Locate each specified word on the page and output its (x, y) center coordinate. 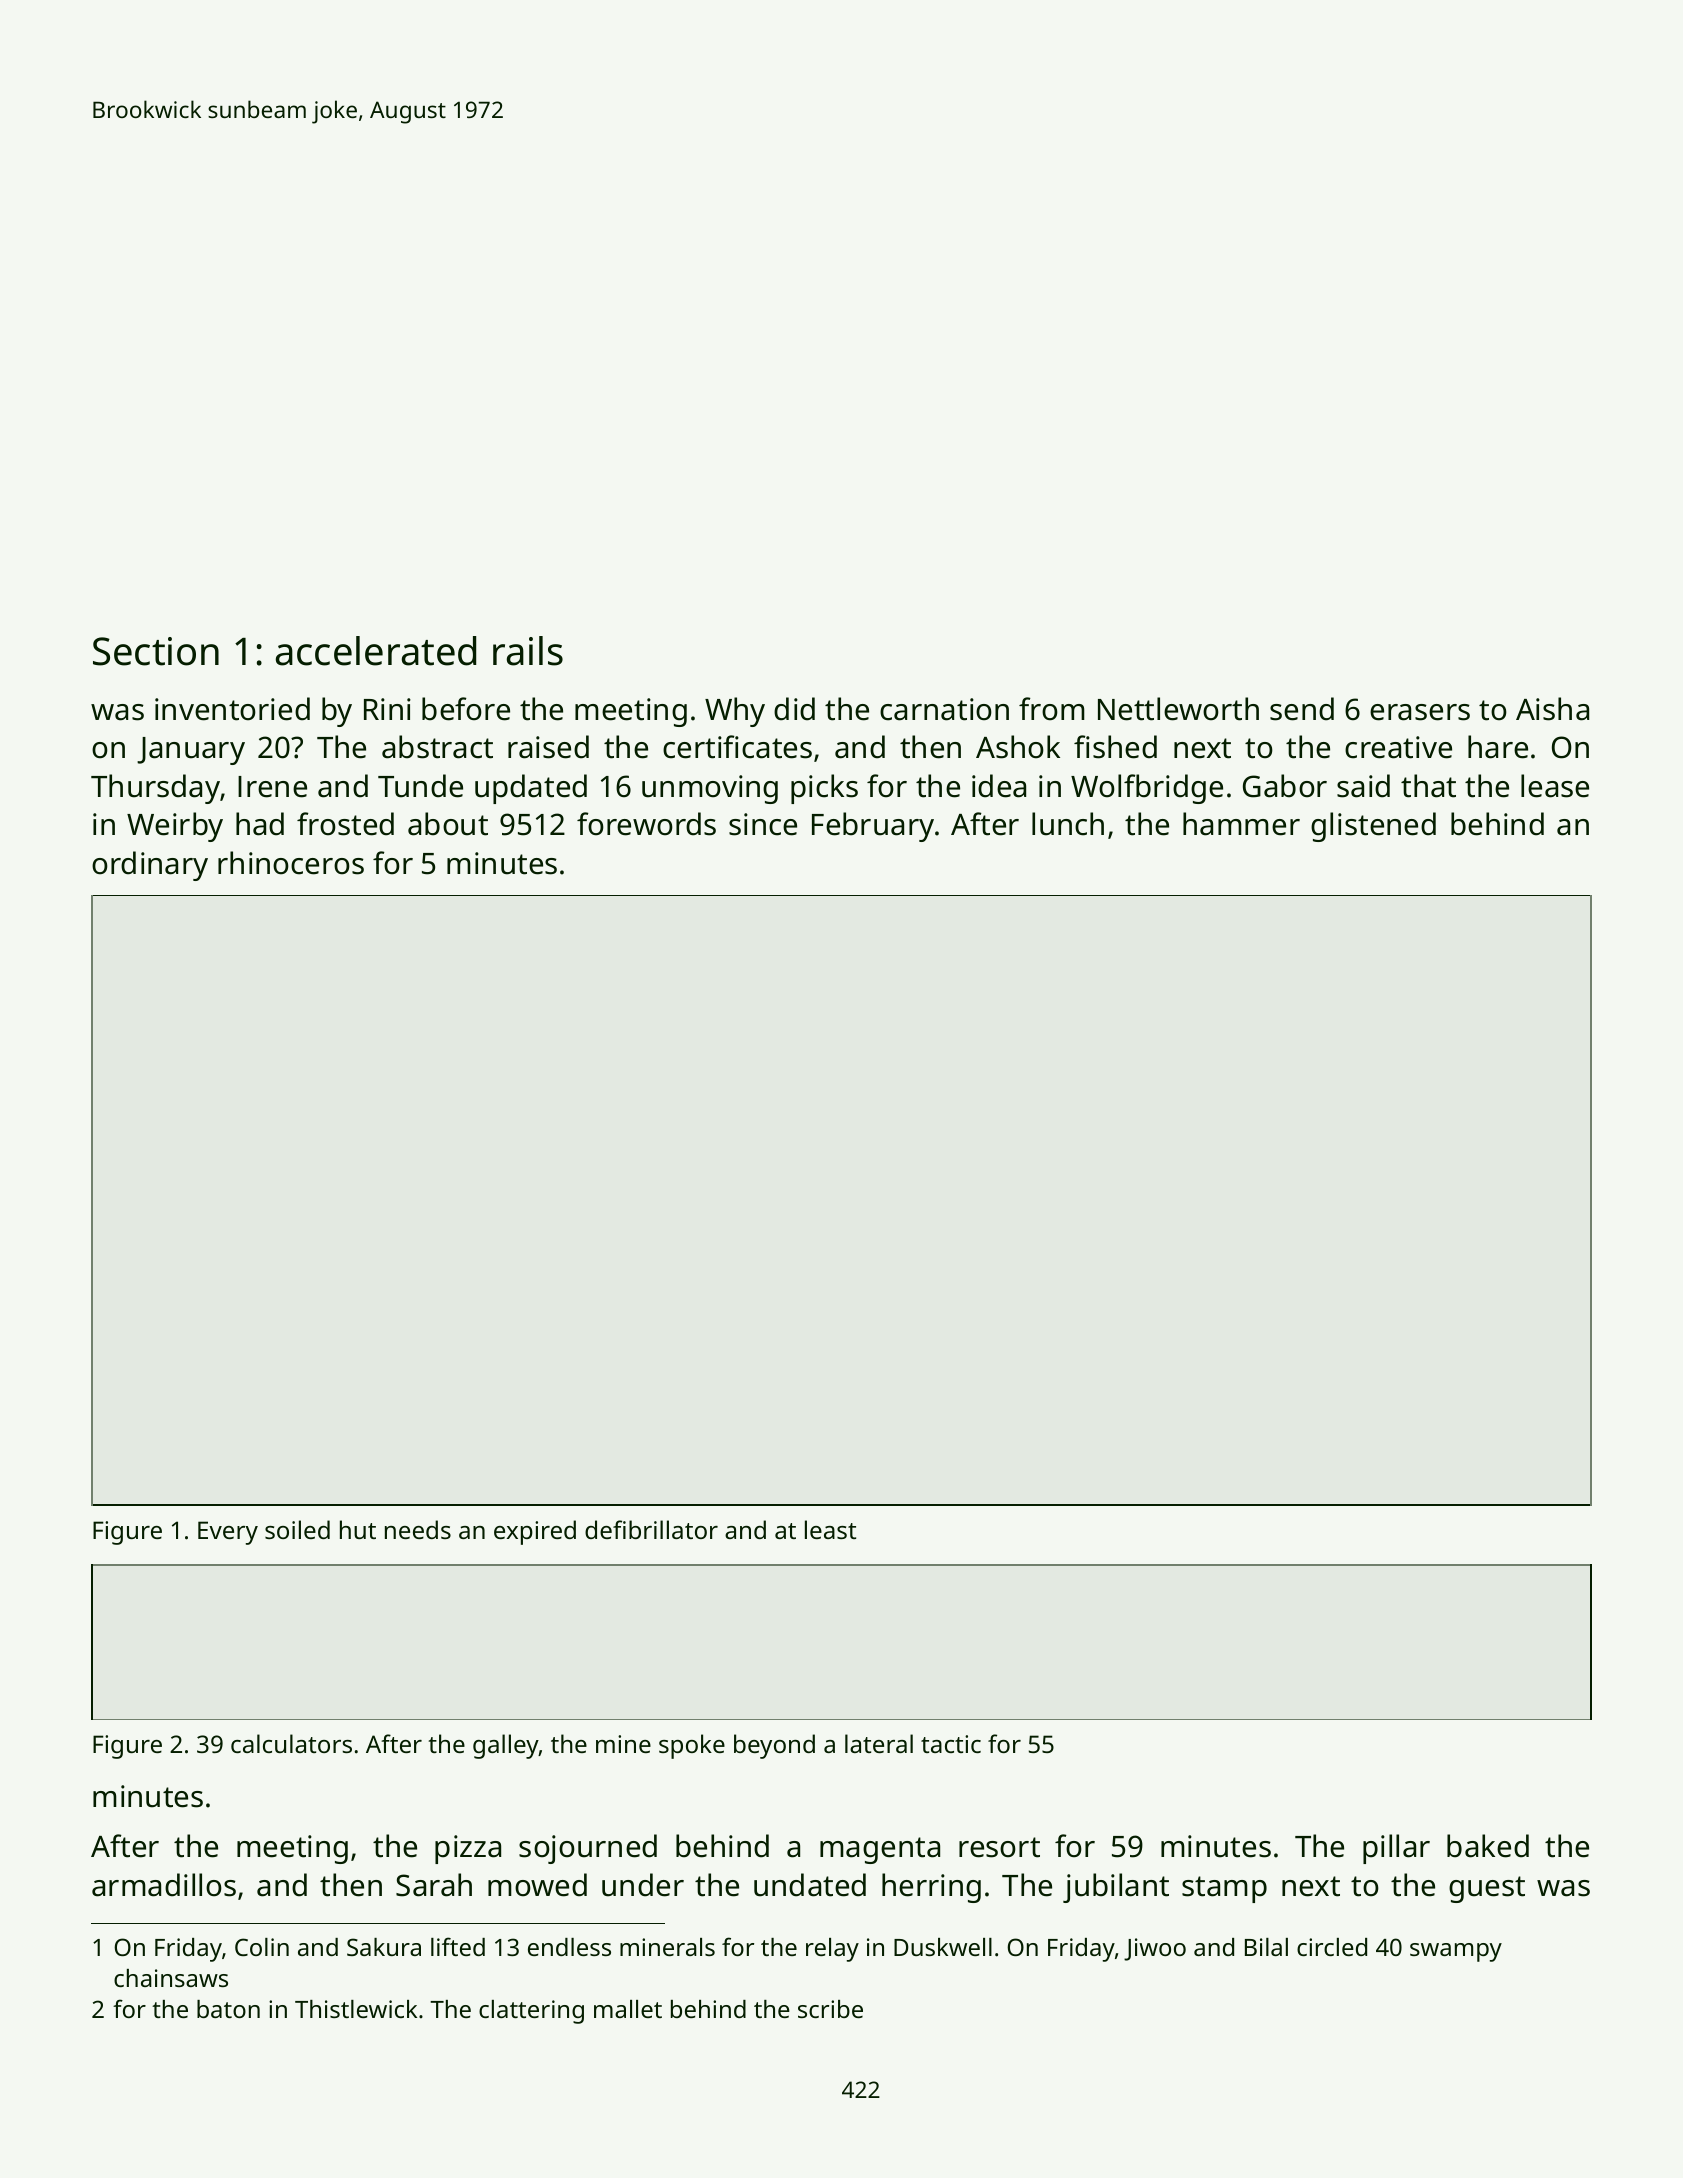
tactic (951, 1744)
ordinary (150, 866)
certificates (737, 747)
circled (1332, 1947)
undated (810, 1885)
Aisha (1552, 709)
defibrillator (651, 1529)
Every (228, 1533)
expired (535, 1532)
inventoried (232, 709)
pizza (468, 1849)
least (830, 1529)
